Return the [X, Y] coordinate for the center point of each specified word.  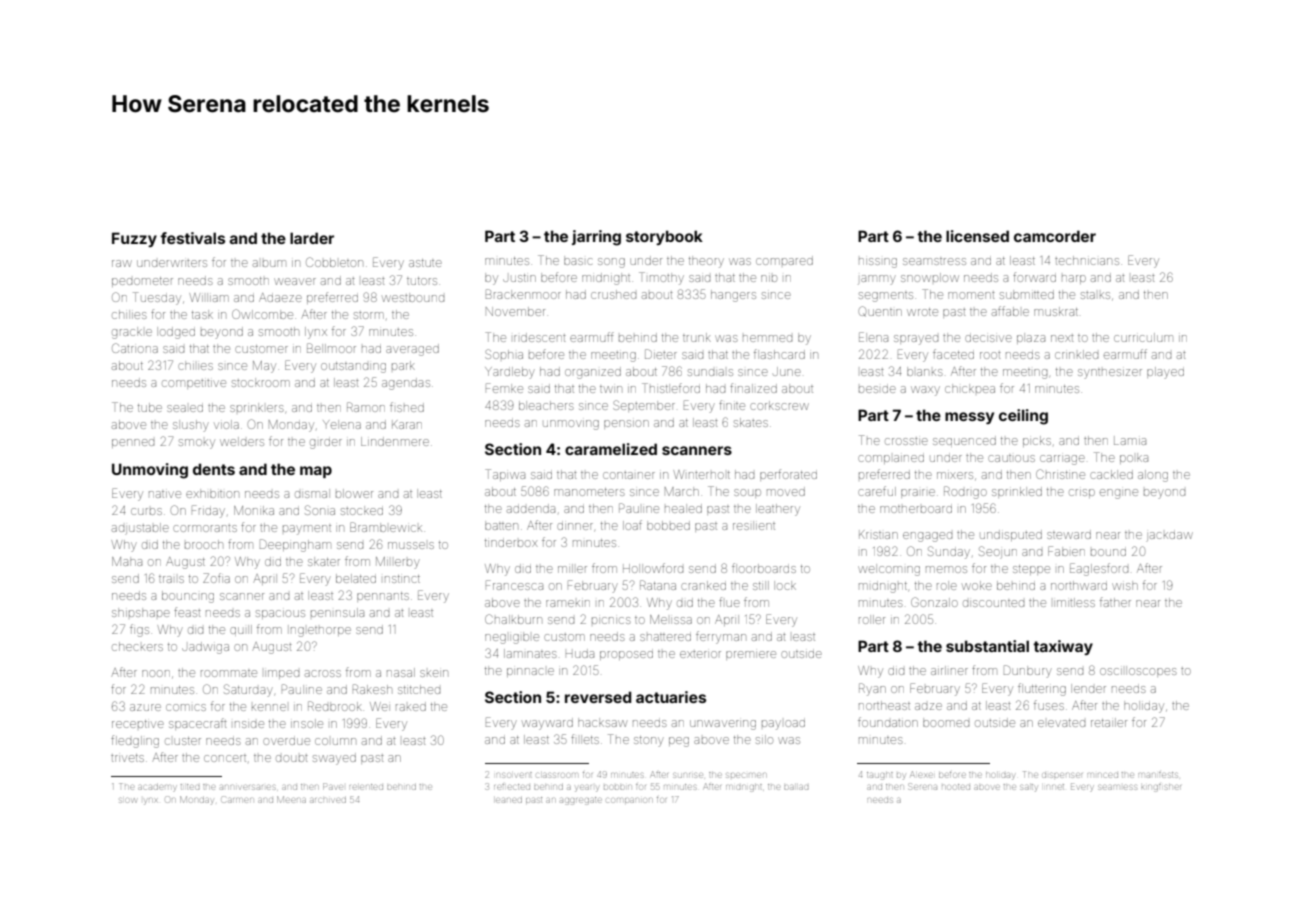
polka [1134, 458]
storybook [664, 237]
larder [312, 238]
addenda [531, 508]
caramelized [611, 449]
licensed [977, 236]
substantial [987, 646]
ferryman [721, 637]
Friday [208, 511]
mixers [955, 475]
